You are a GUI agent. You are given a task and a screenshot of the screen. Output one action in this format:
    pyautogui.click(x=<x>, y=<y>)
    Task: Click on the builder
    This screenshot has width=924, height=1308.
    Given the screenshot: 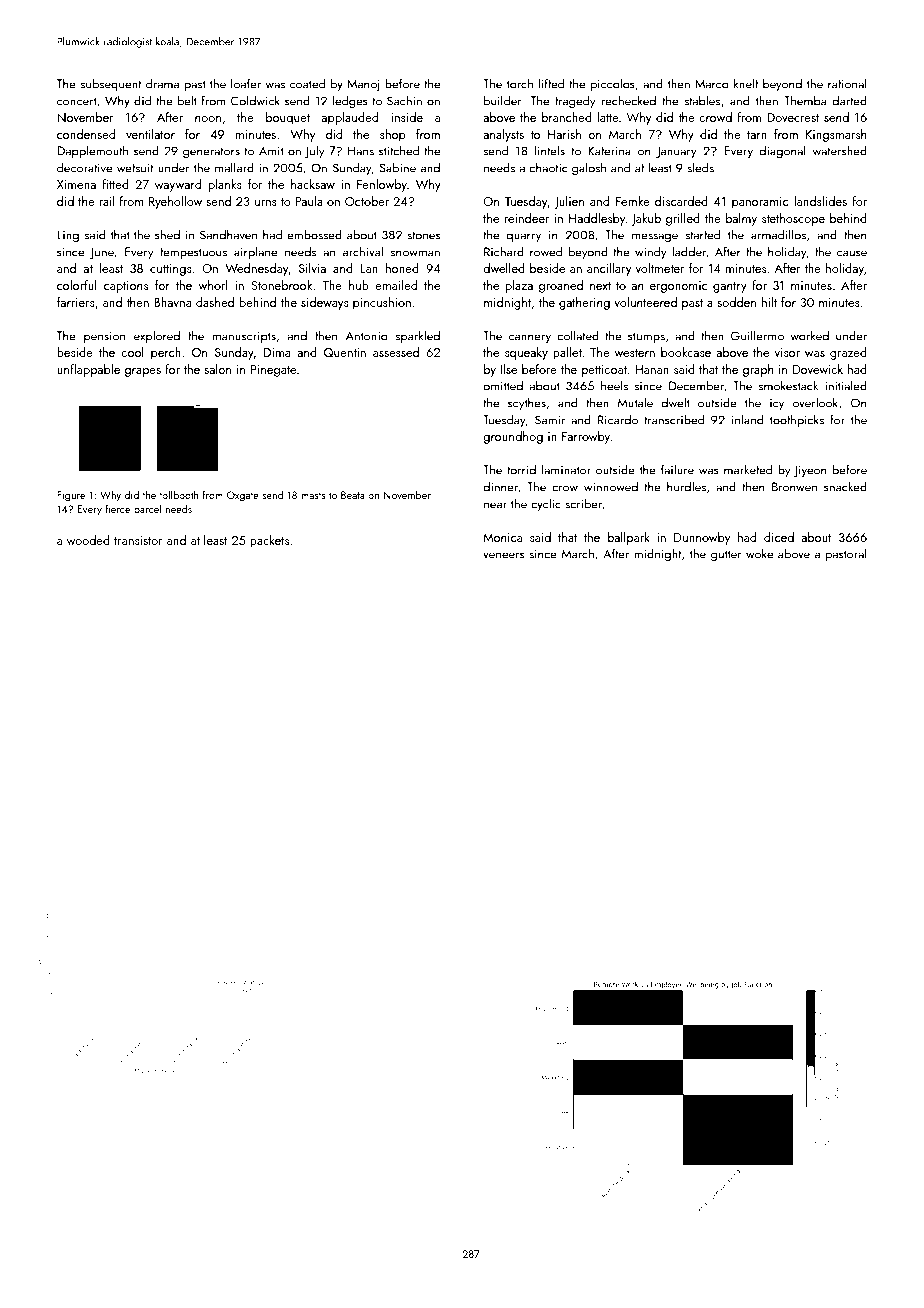 What is the action you would take?
    pyautogui.click(x=503, y=100)
